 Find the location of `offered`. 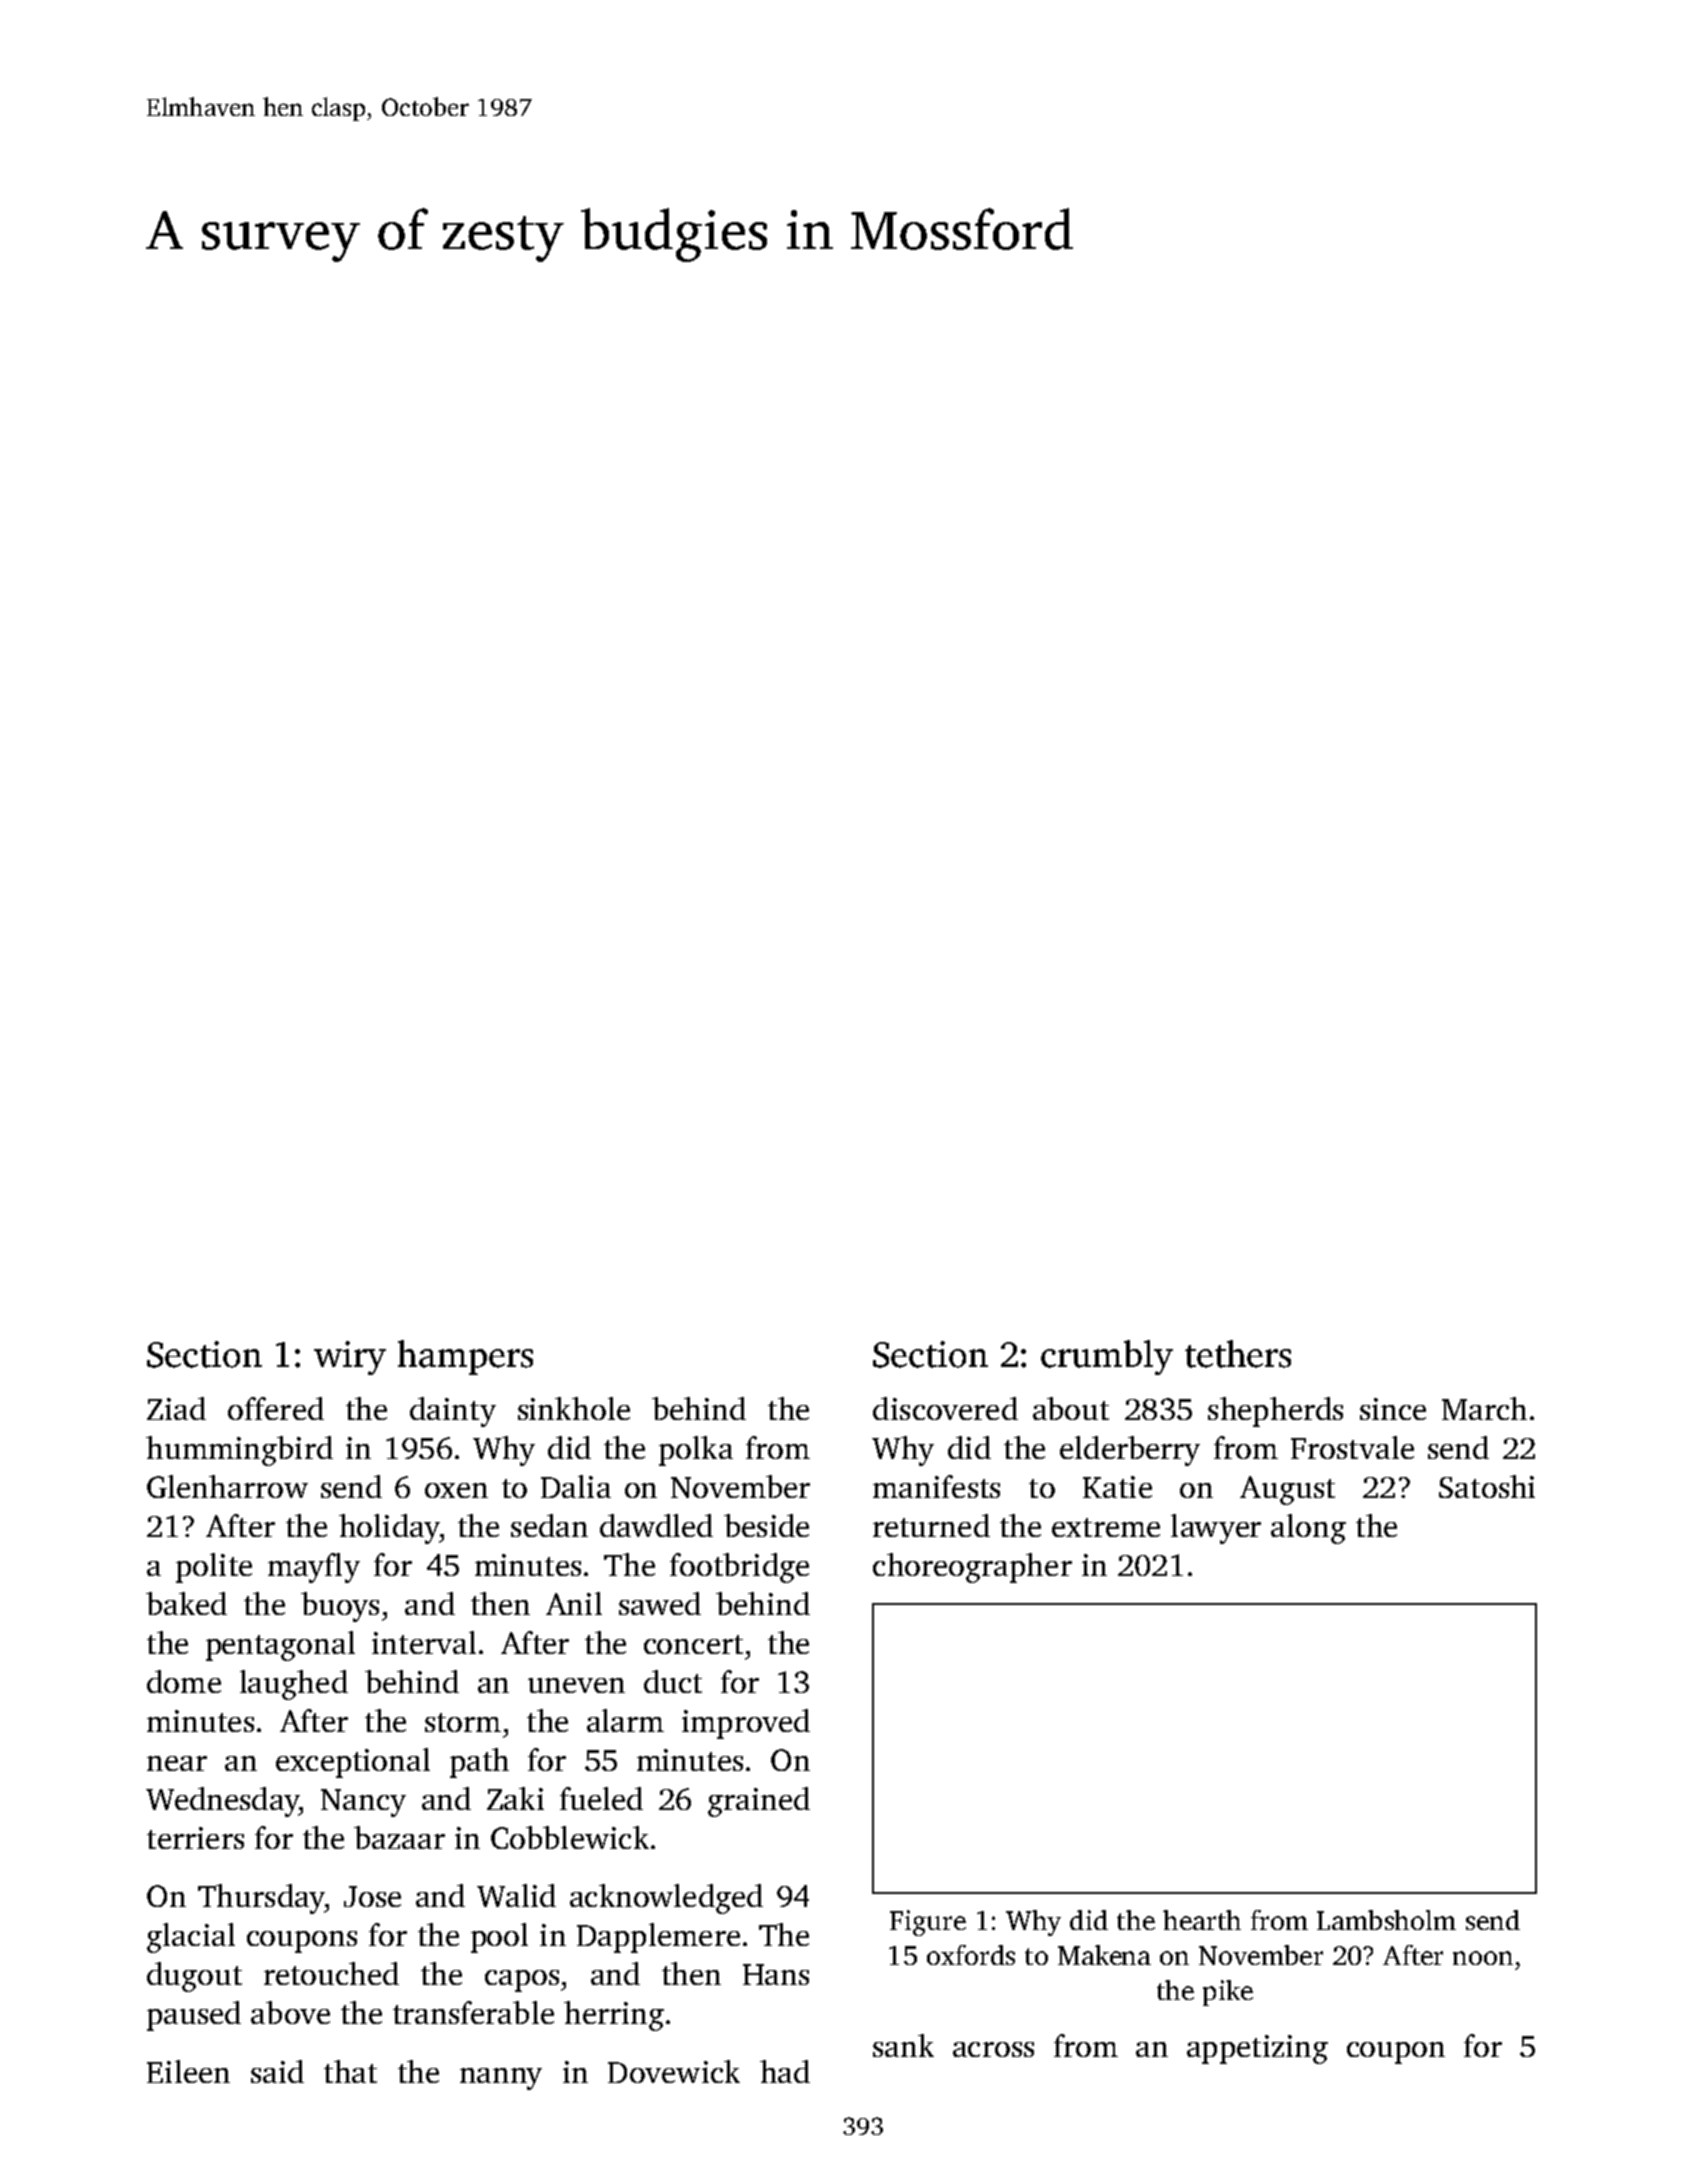

offered is located at coordinates (276, 1408).
